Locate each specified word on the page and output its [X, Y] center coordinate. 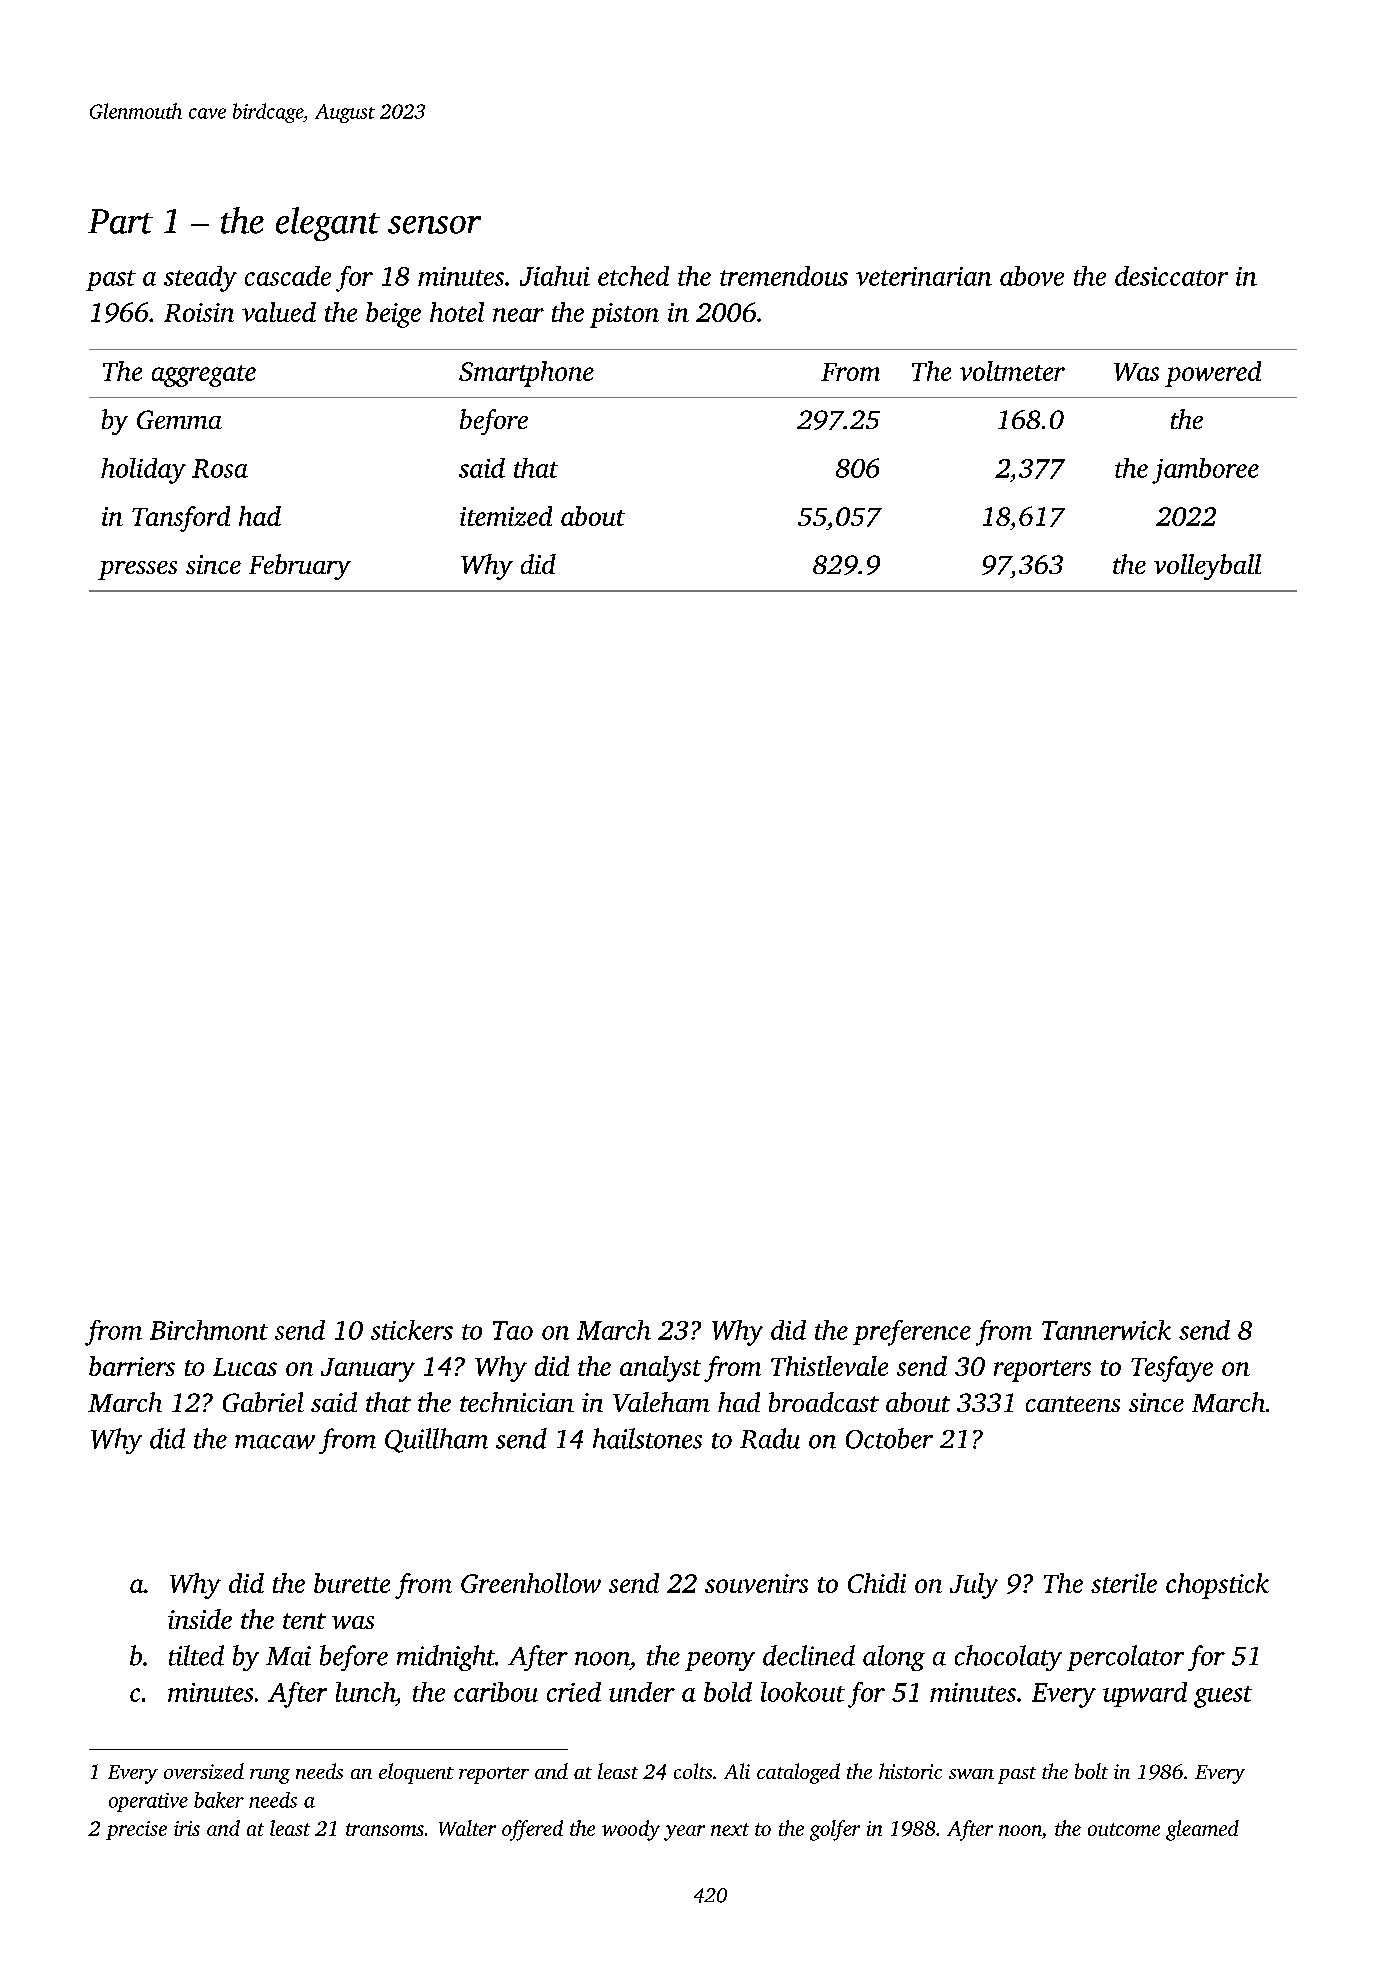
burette [352, 1583]
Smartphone [526, 374]
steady [200, 279]
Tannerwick [1106, 1330]
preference [912, 1333]
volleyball [1207, 567]
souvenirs [756, 1583]
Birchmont [209, 1330]
